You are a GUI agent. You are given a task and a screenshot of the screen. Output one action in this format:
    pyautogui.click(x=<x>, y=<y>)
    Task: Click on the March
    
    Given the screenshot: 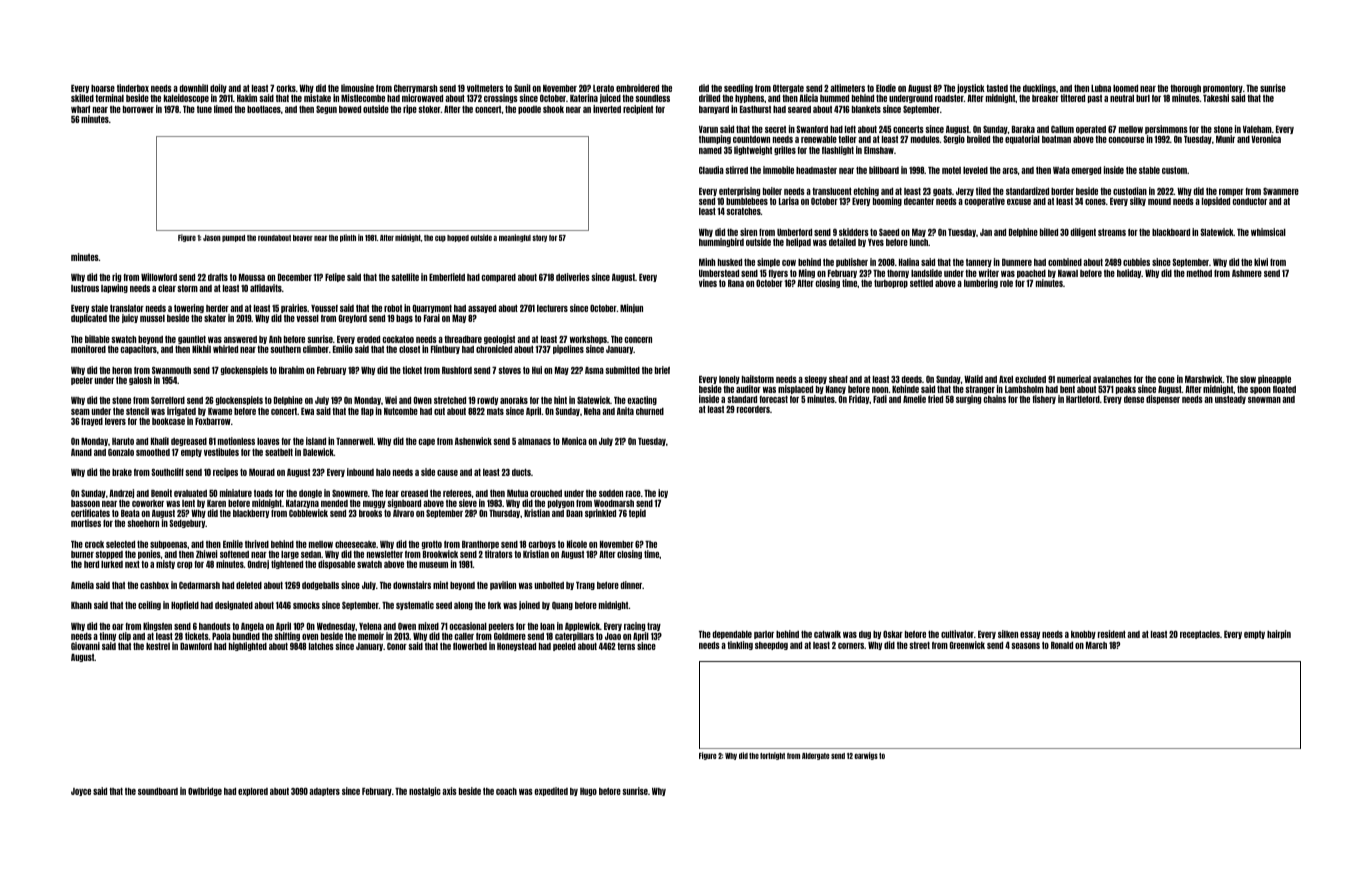 What is the action you would take?
    pyautogui.click(x=1096, y=645)
